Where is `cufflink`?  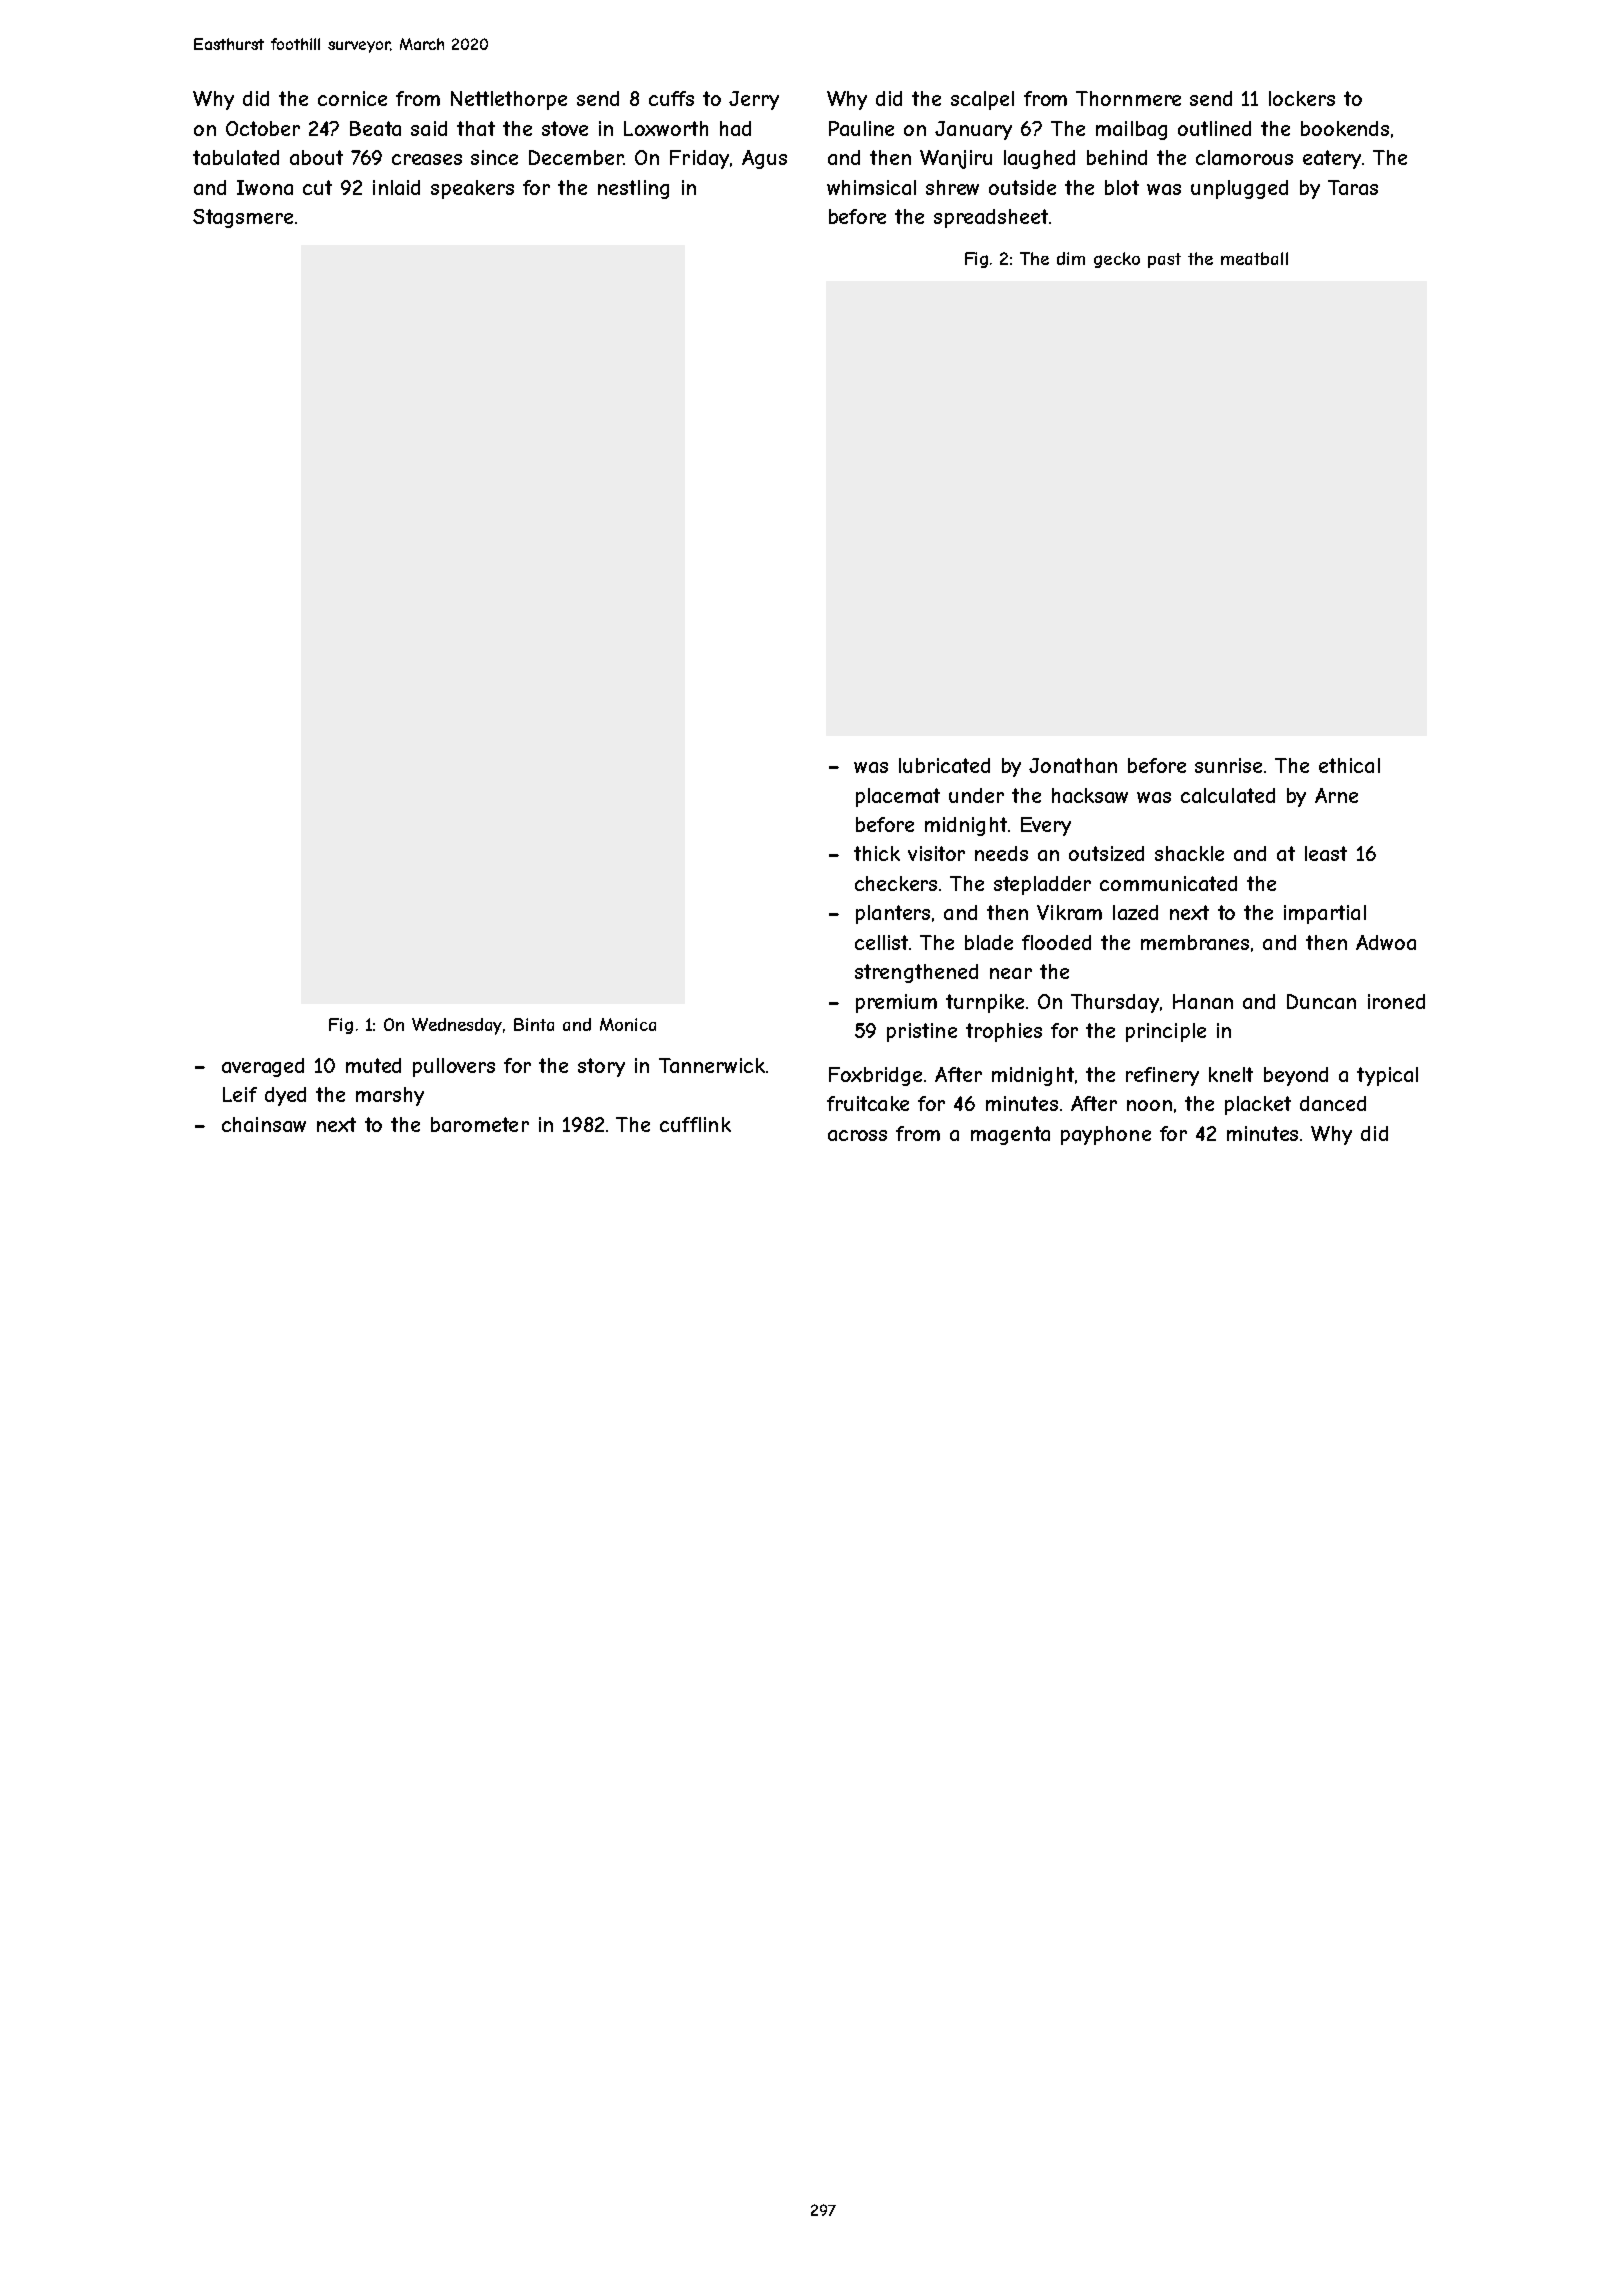 cufflink is located at coordinates (695, 1124).
